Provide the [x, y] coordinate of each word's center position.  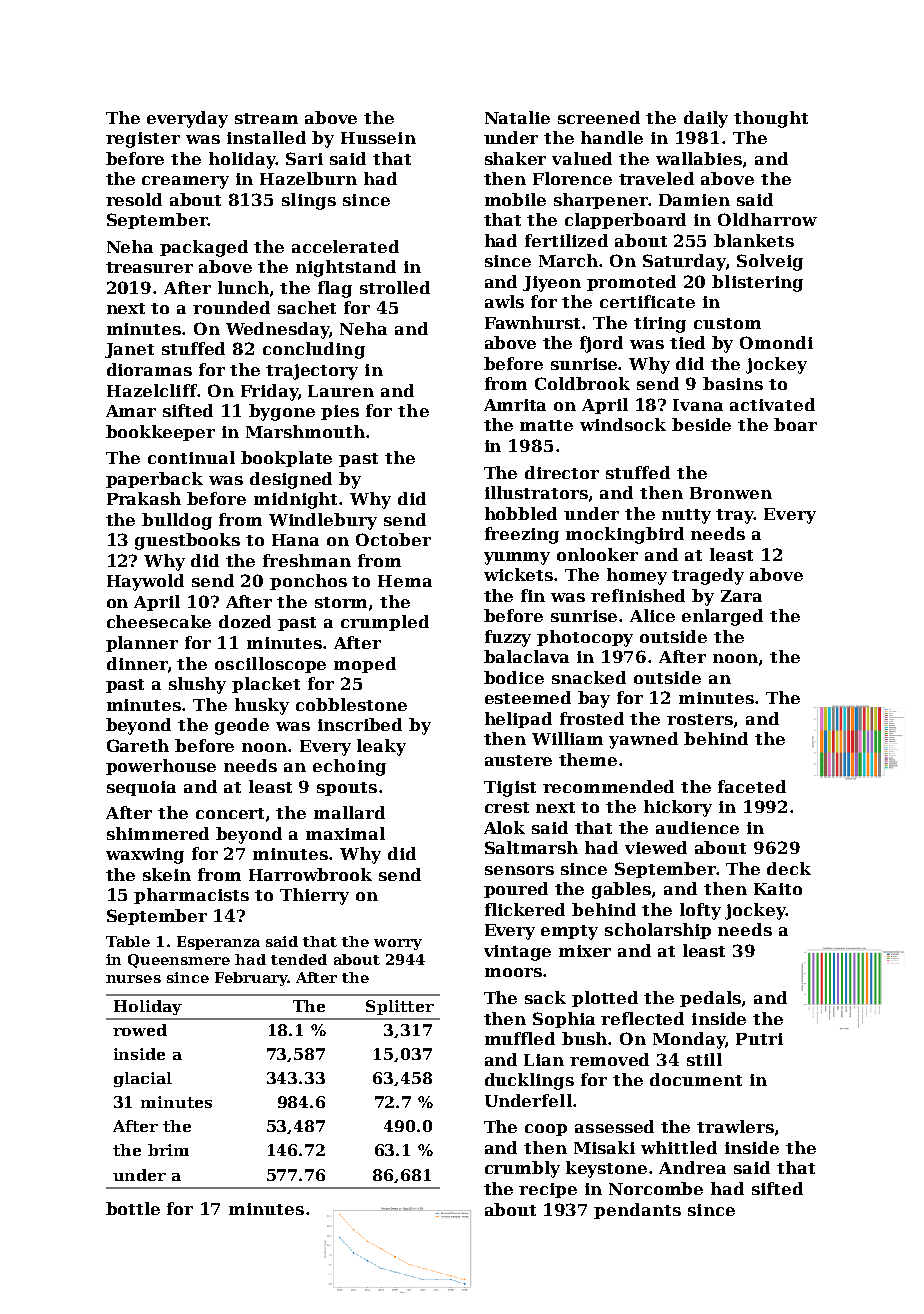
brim [168, 1150]
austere [518, 760]
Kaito [778, 889]
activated [772, 404]
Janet [129, 350]
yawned [643, 740]
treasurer [149, 267]
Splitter [400, 1007]
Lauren [341, 391]
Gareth [138, 745]
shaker [515, 158]
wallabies [699, 158]
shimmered [158, 833]
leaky [381, 747]
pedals [710, 999]
